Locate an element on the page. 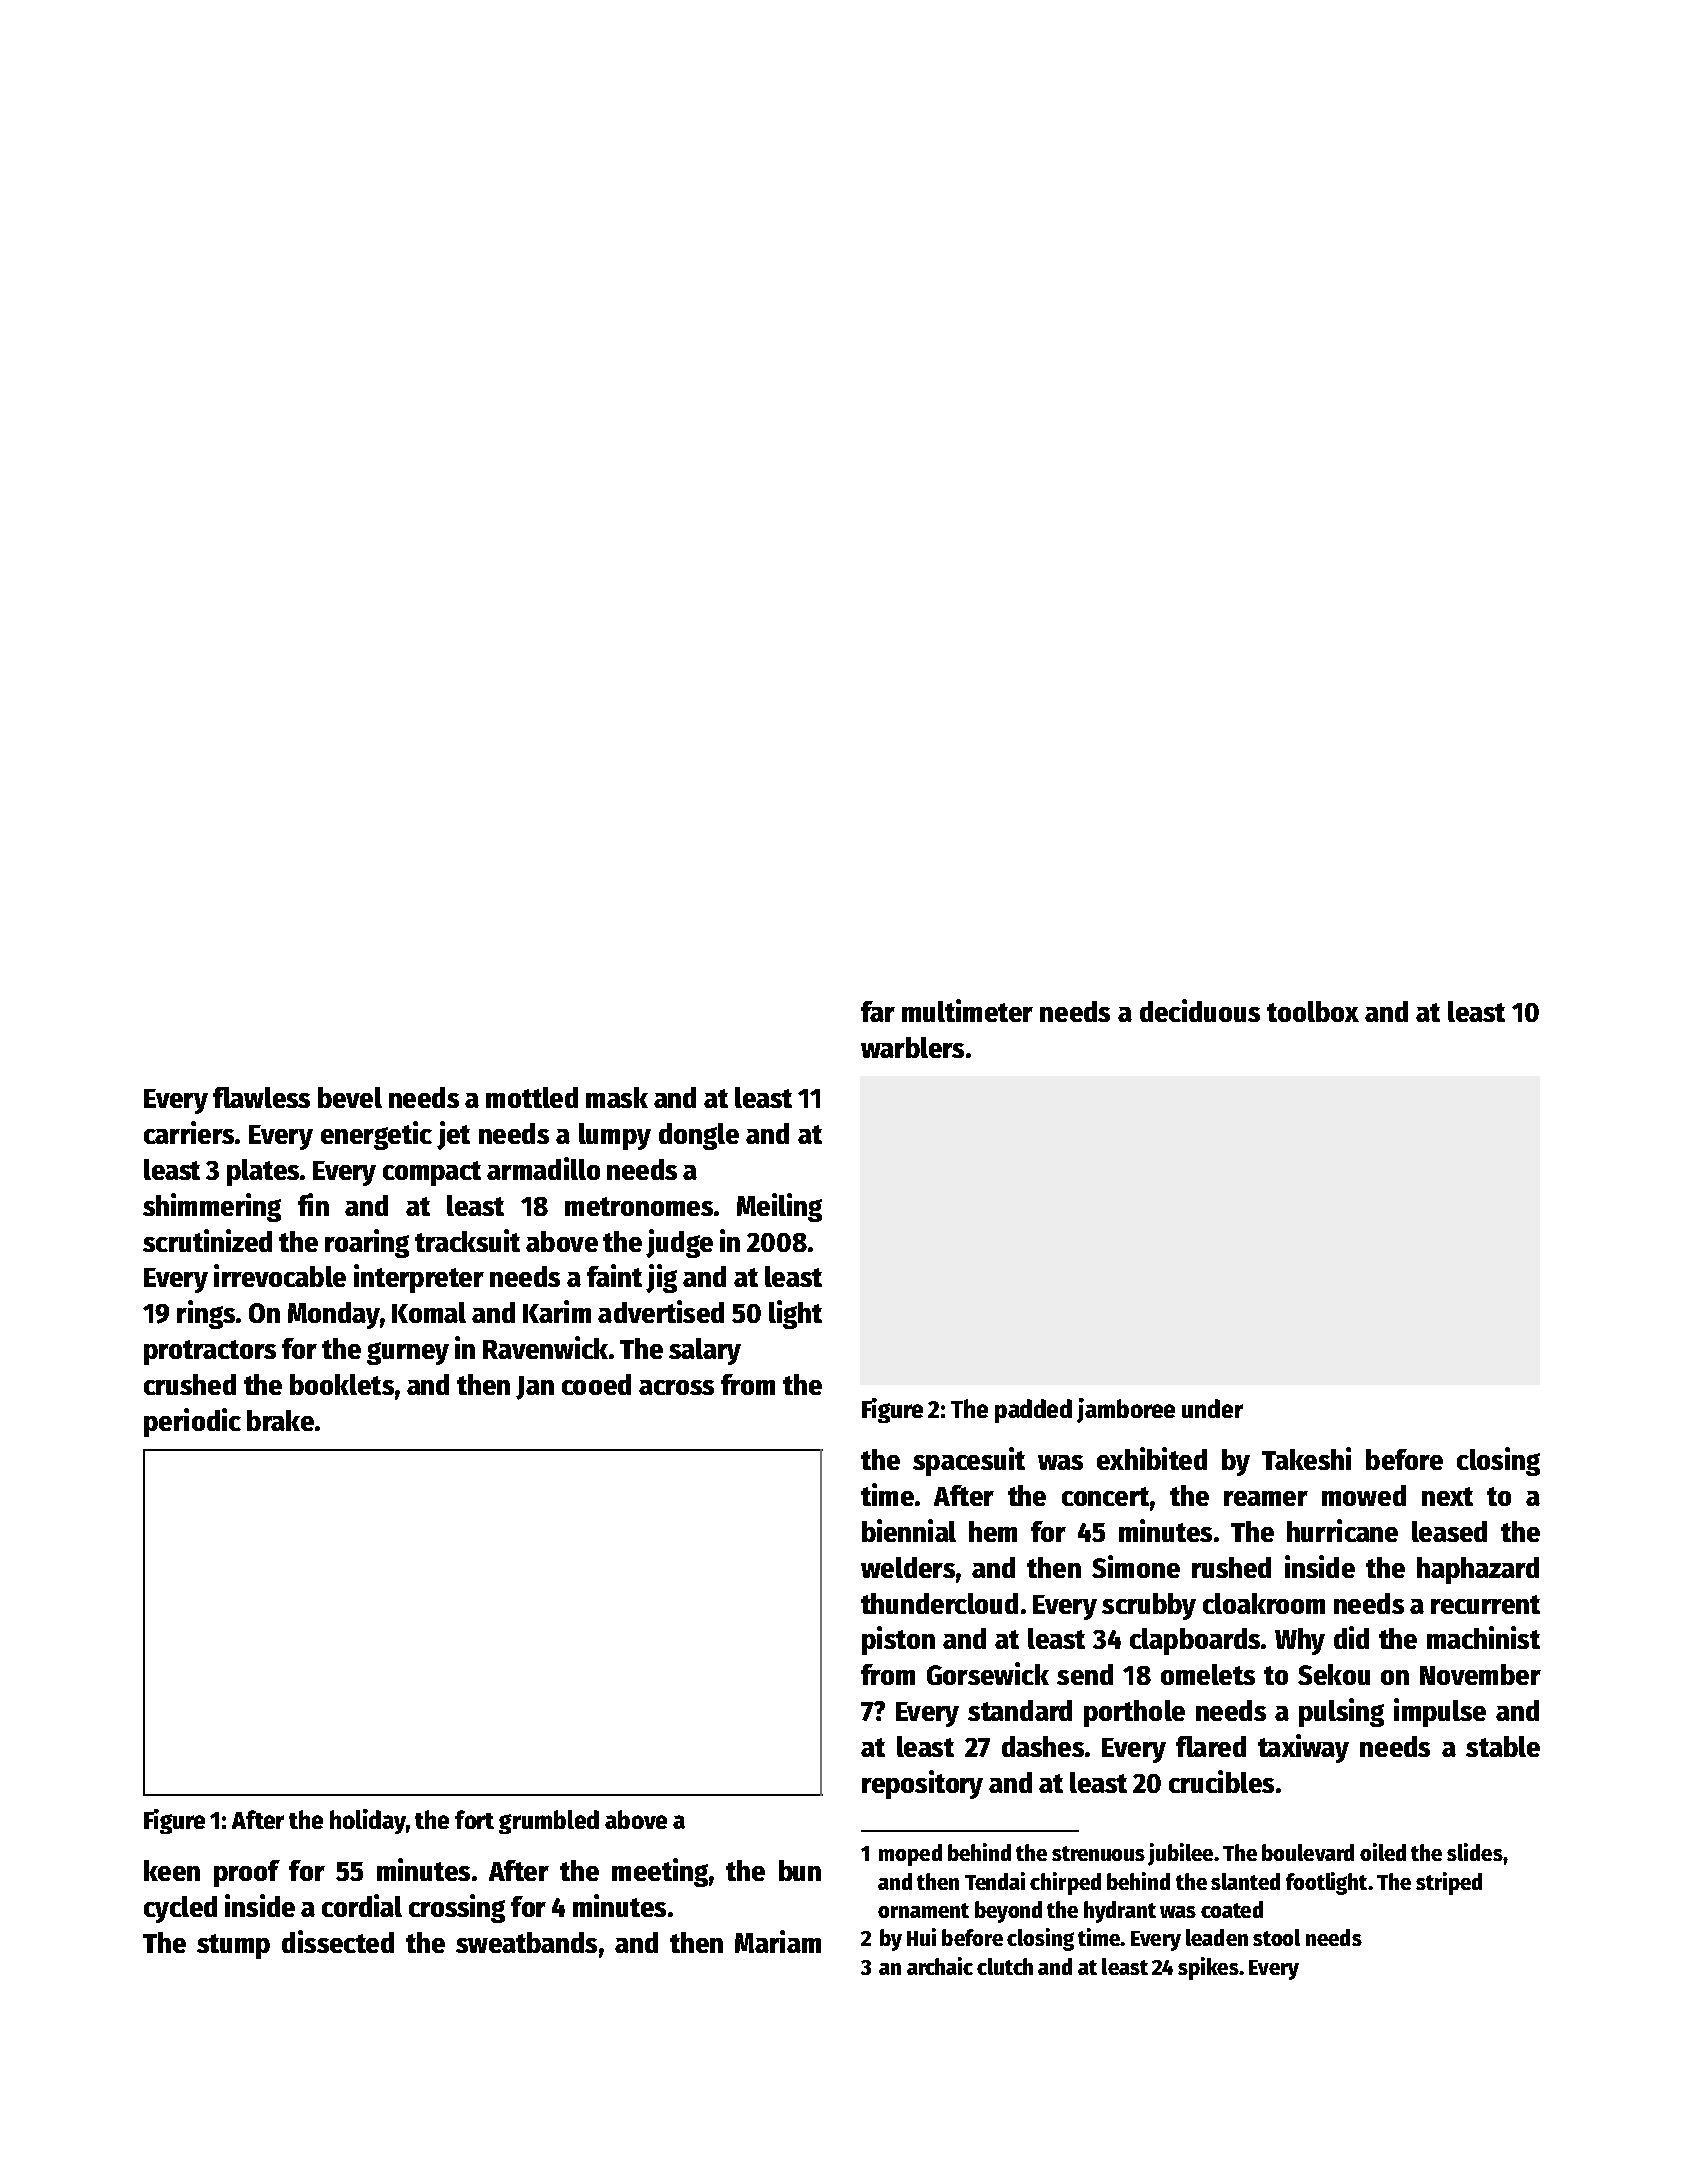 The height and width of the image is (2178, 1683). hem is located at coordinates (993, 1531).
